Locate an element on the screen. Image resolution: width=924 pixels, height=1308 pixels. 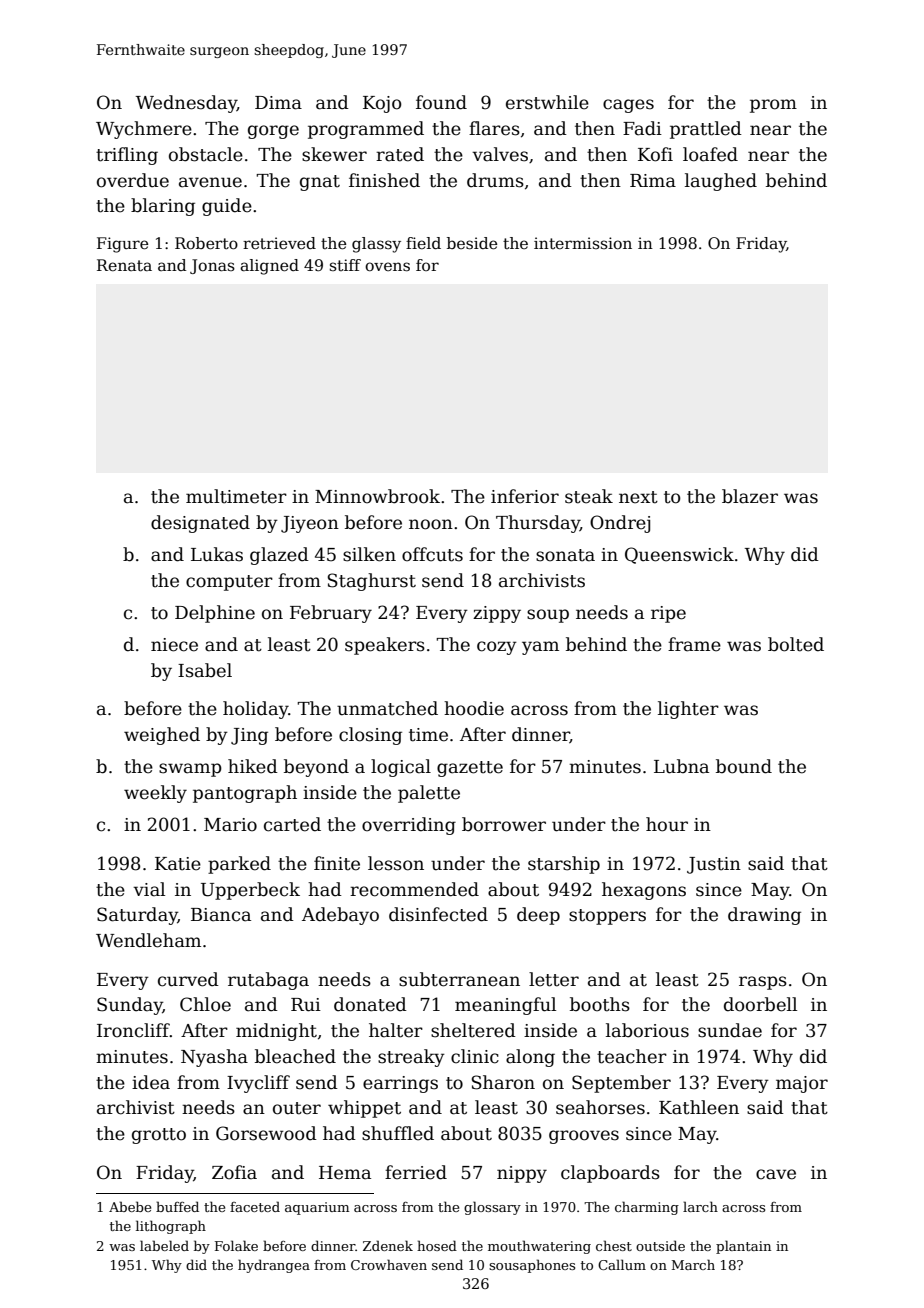
Kojo is located at coordinates (382, 104).
